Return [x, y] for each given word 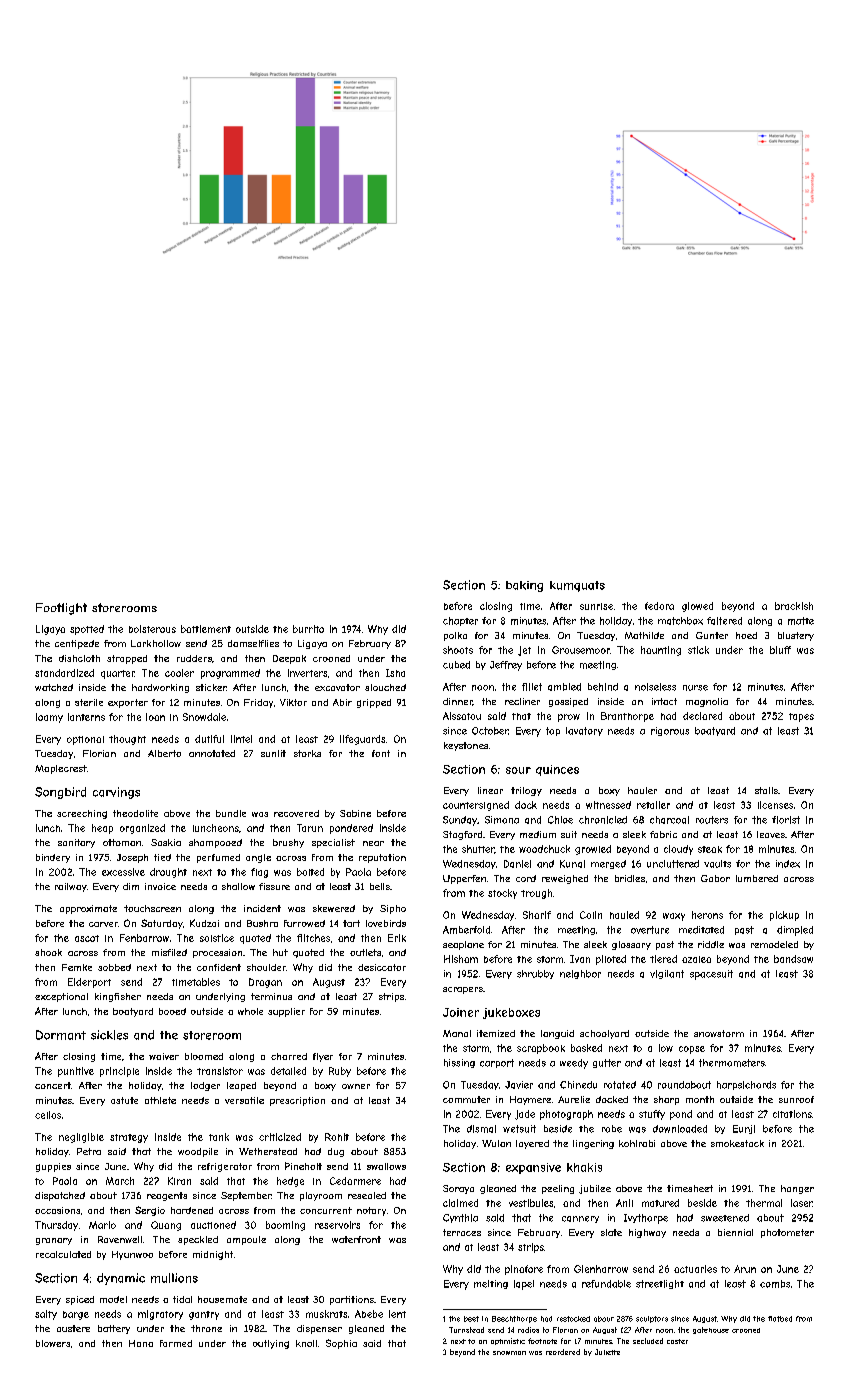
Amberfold [466, 930]
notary [371, 1211]
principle [119, 1072]
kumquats [577, 586]
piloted [611, 960]
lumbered [757, 878]
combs [775, 1284]
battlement [206, 629]
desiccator [382, 967]
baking [524, 586]
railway [71, 887]
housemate [222, 1299]
